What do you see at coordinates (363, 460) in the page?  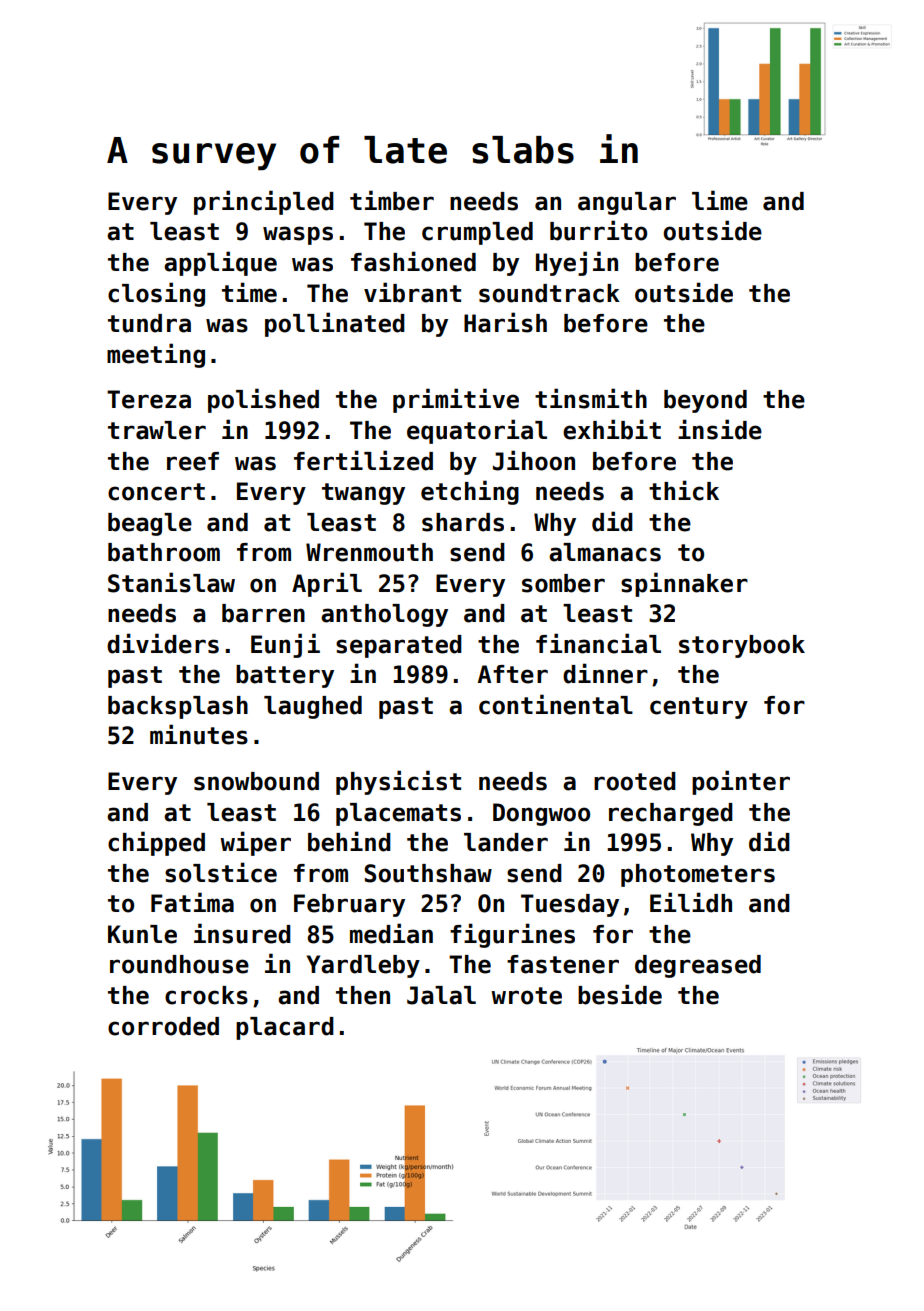 I see `fertilized` at bounding box center [363, 460].
